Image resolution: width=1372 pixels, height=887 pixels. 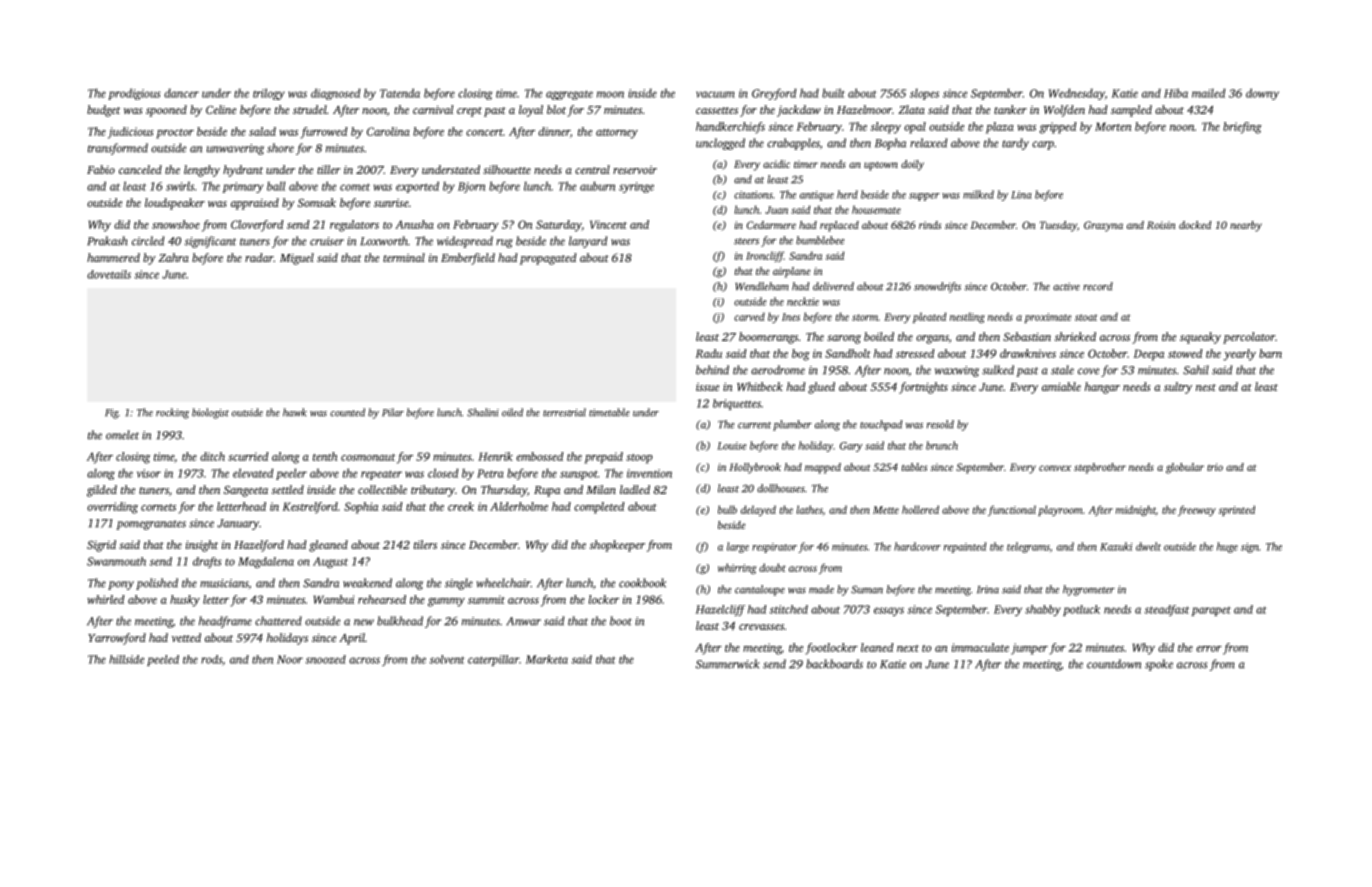 I want to click on dovetails, so click(x=109, y=274).
